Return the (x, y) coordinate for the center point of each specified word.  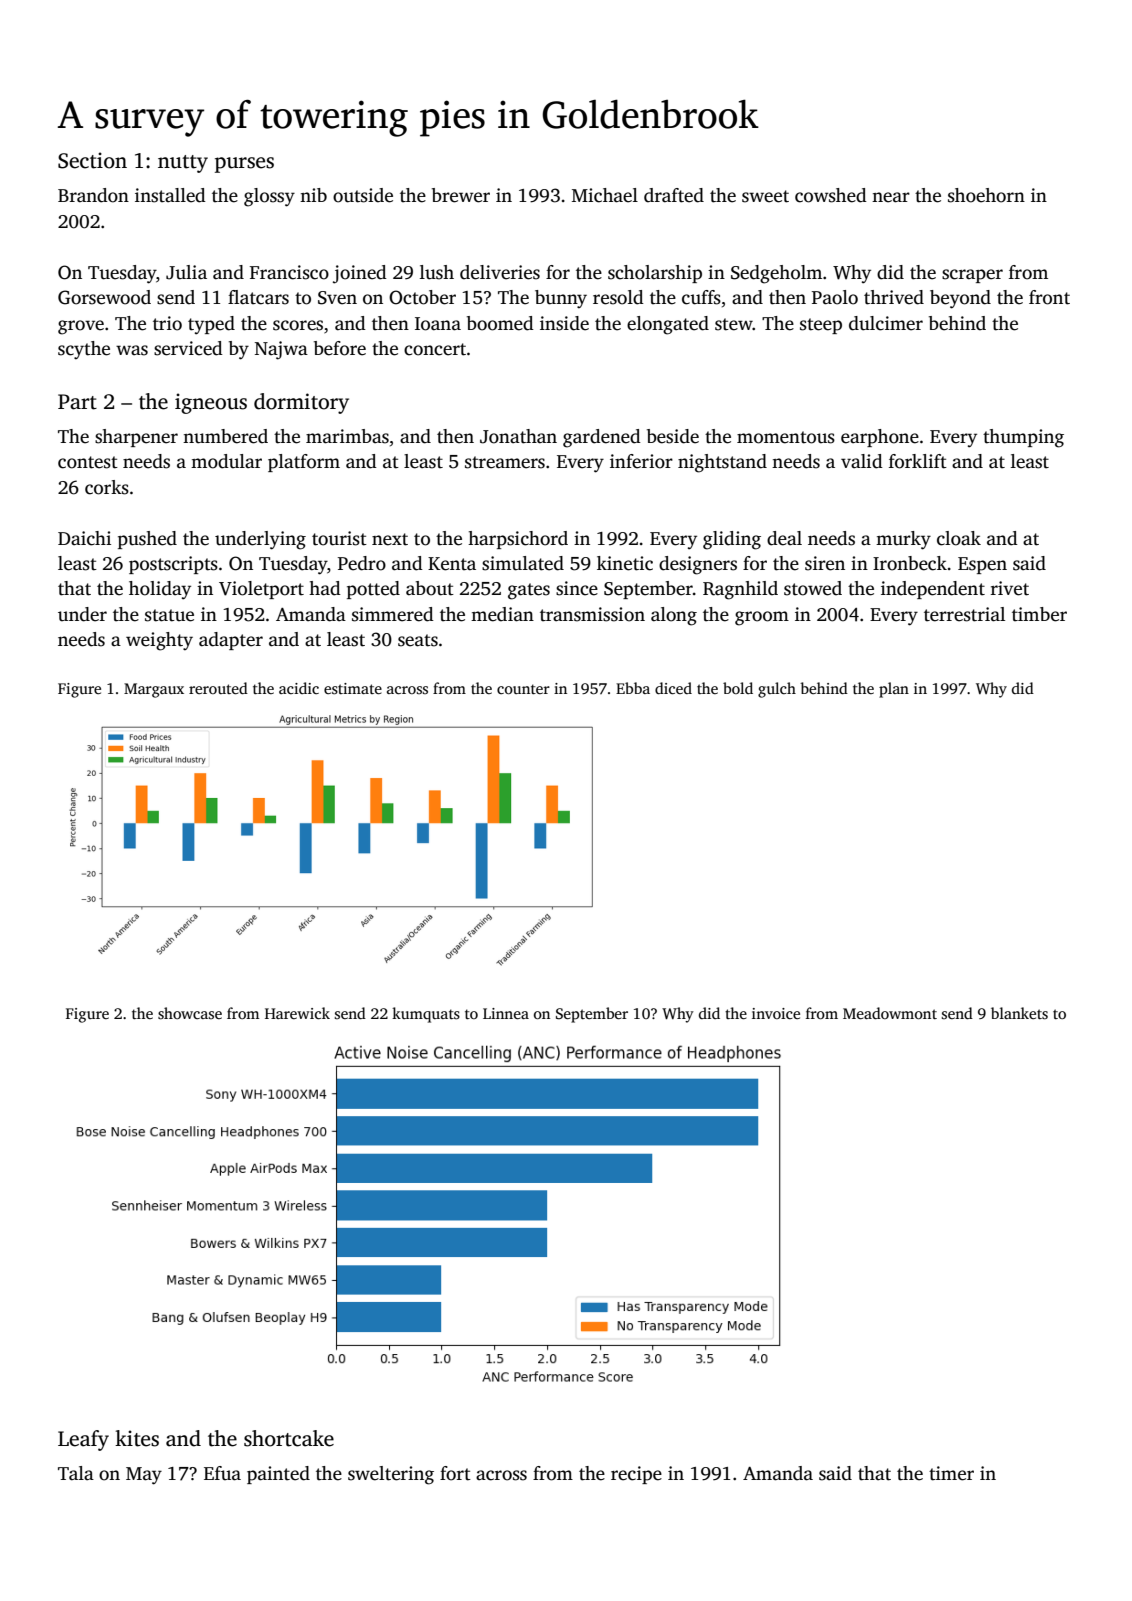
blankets (1019, 1013)
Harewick (297, 1013)
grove (81, 327)
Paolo (835, 297)
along (674, 616)
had (325, 588)
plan (894, 690)
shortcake (289, 1438)
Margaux (154, 690)
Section (92, 160)
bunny (561, 299)
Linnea (506, 1013)
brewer (461, 195)
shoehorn (986, 195)
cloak (959, 538)
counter (523, 689)
